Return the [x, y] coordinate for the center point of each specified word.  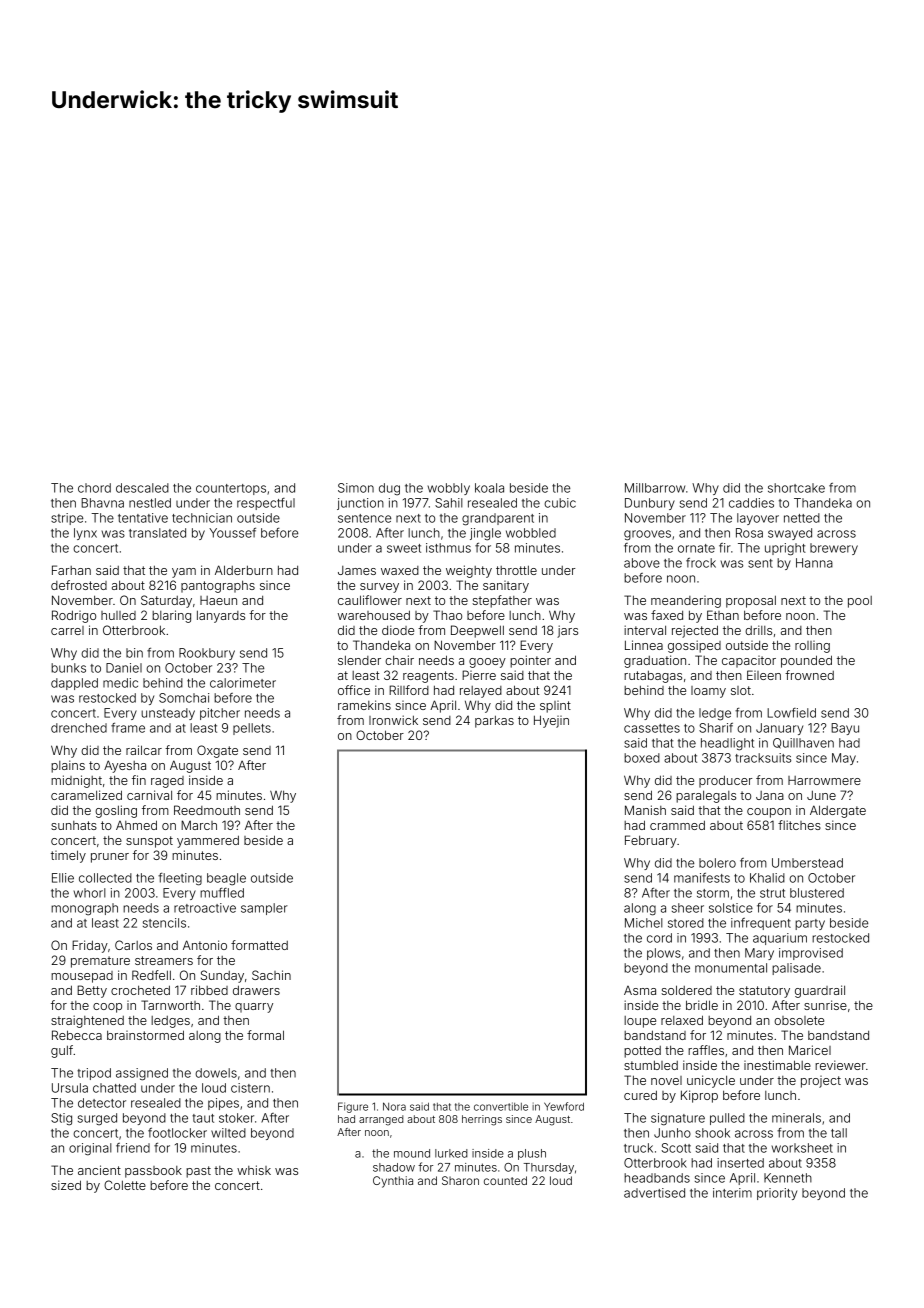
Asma [640, 990]
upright [785, 549]
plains [68, 766]
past [198, 1172]
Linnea [644, 645]
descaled [142, 488]
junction [360, 504]
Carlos [133, 945]
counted [505, 1180]
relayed [481, 692]
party [810, 924]
